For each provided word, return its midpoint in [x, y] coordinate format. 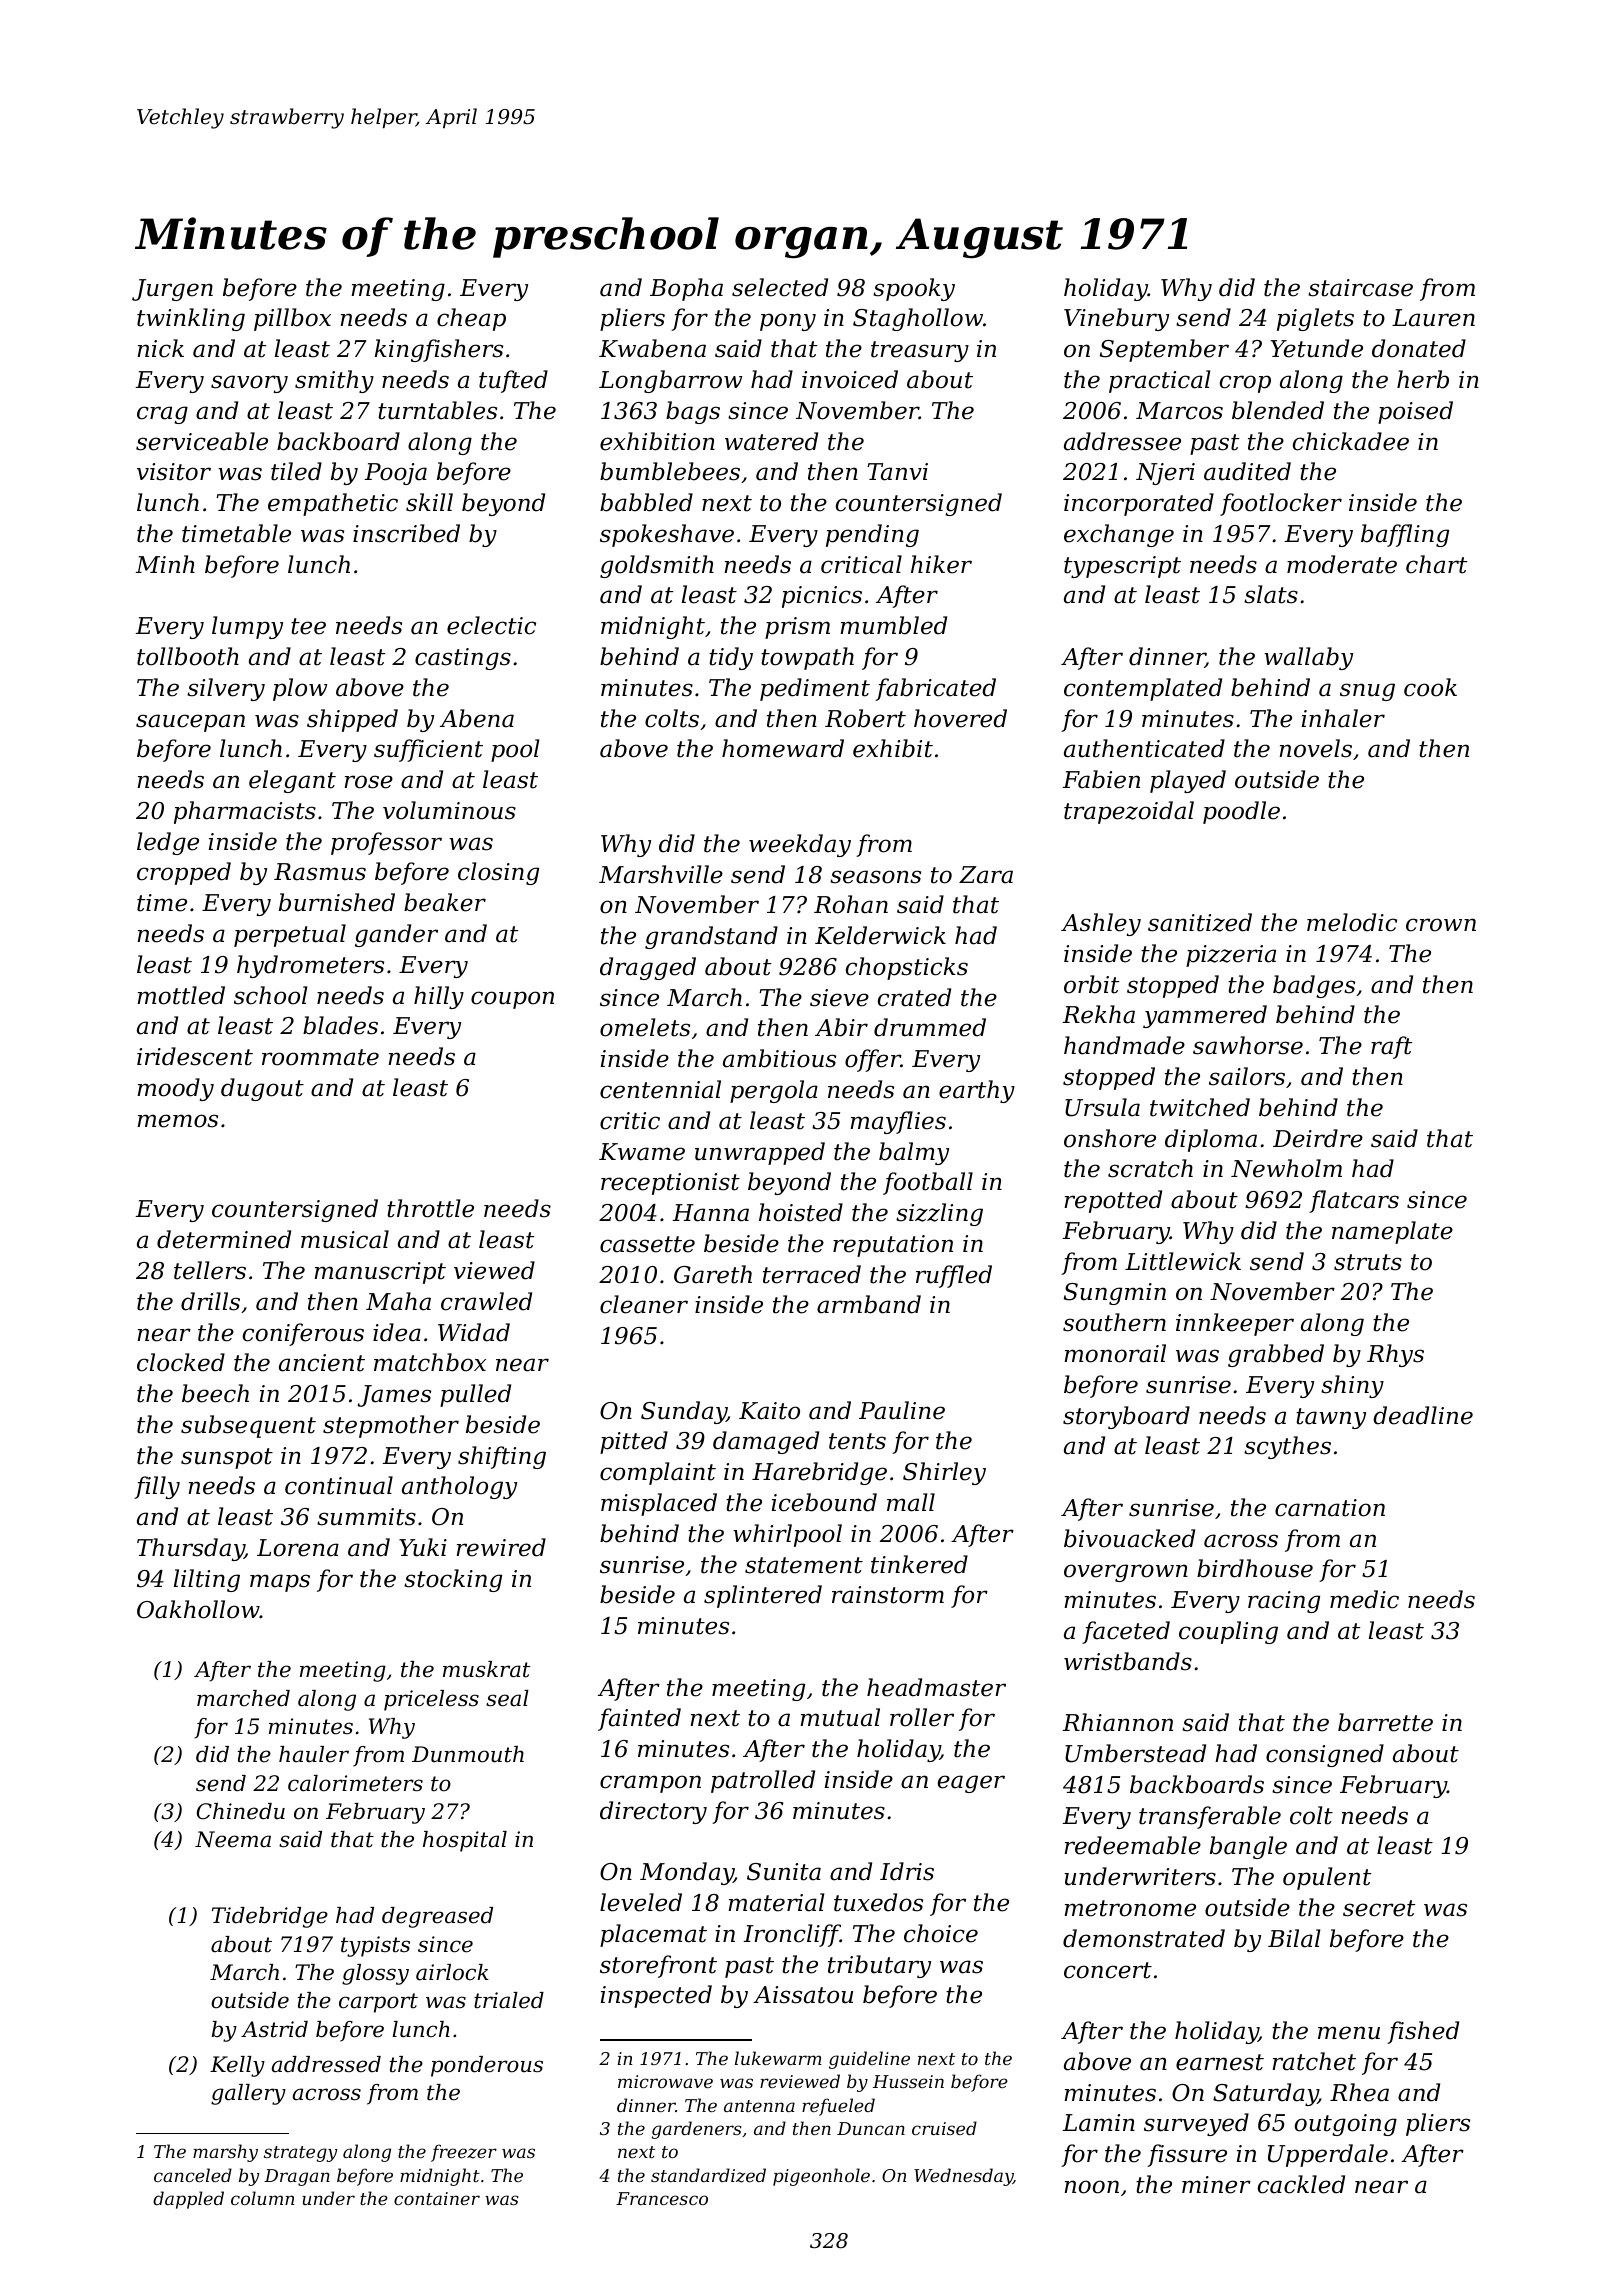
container [437, 2198]
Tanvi [897, 472]
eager [971, 1784]
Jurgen [172, 290]
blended [1278, 410]
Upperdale [1328, 2155]
